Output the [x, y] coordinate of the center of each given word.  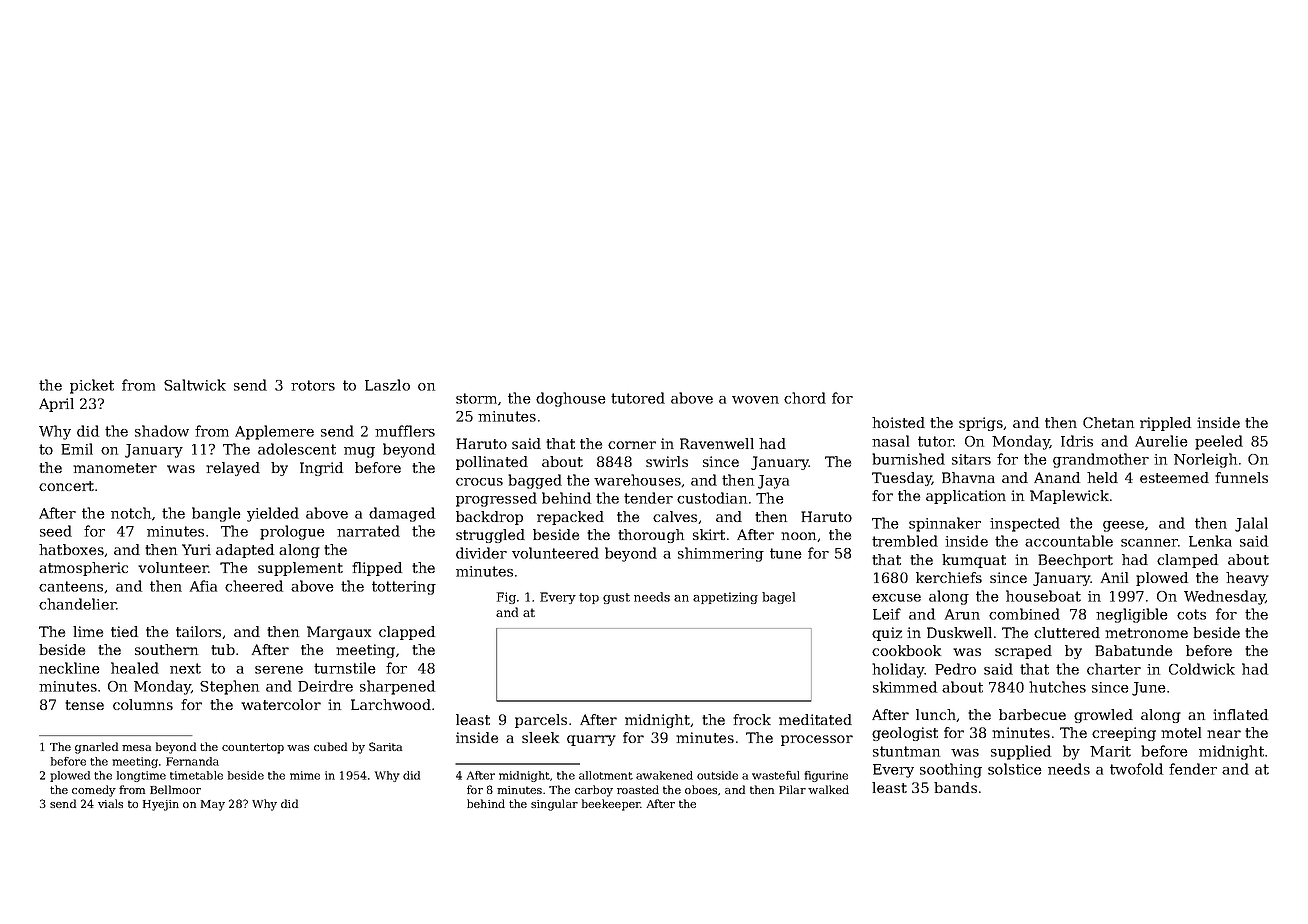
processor [817, 740]
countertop [253, 748]
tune [785, 553]
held [1102, 477]
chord [805, 398]
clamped [1187, 561]
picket [92, 386]
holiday [898, 670]
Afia [203, 586]
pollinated [492, 463]
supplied [1021, 752]
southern [166, 649]
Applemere [274, 432]
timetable [196, 775]
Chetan [1108, 422]
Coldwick [1202, 669]
